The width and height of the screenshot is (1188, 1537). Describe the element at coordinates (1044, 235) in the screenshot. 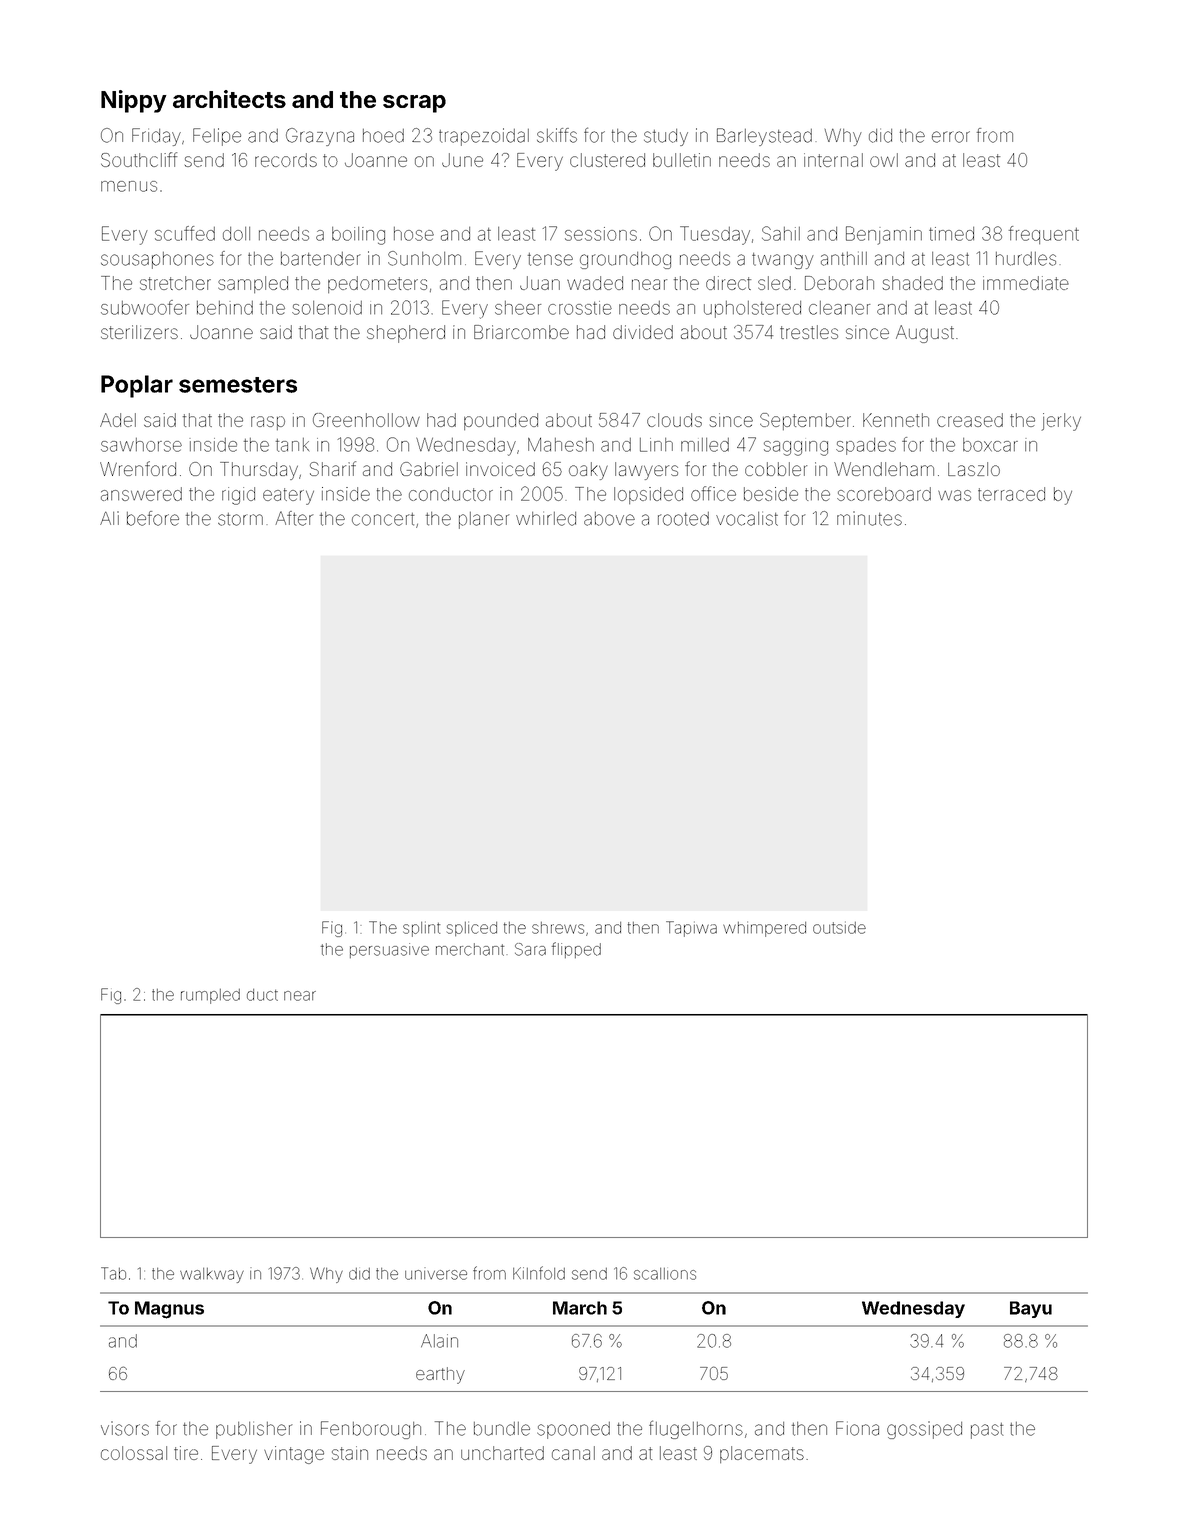

I see `frequent` at that location.
